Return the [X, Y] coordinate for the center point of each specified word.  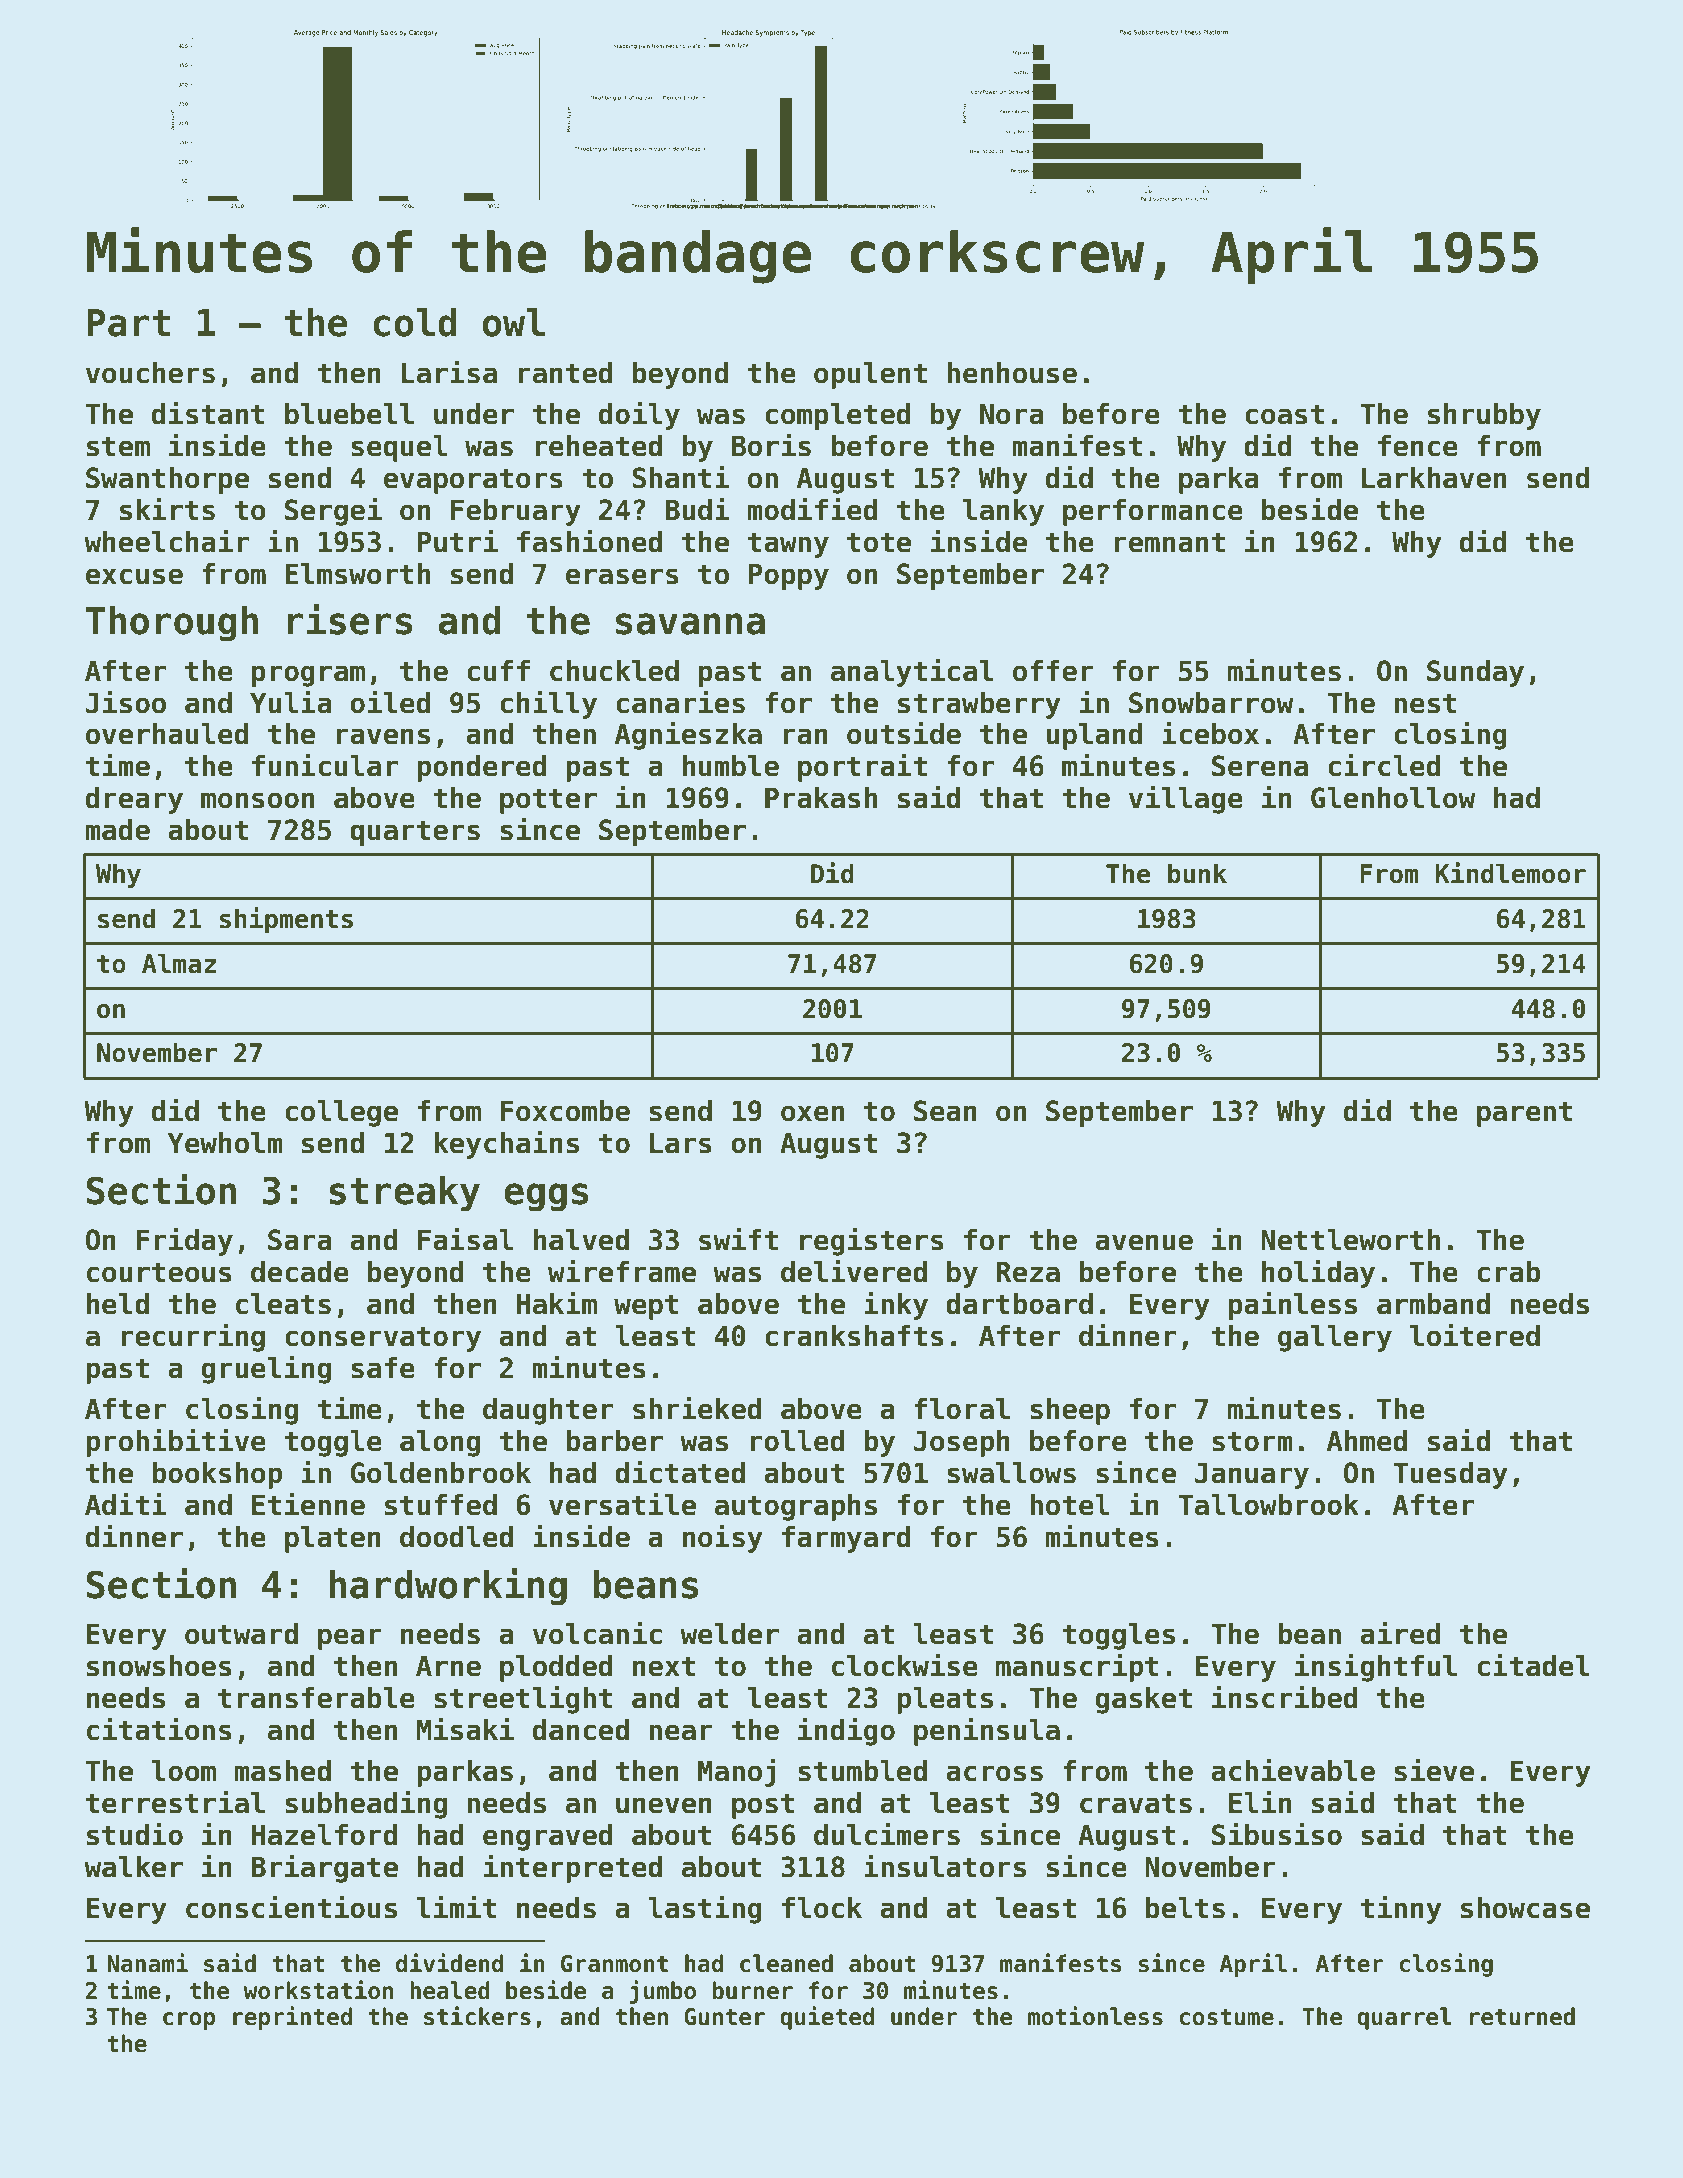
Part [128, 323]
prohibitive [176, 1442]
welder [729, 1634]
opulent [870, 375]
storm [1252, 1441]
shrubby [1484, 416]
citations [159, 1729]
